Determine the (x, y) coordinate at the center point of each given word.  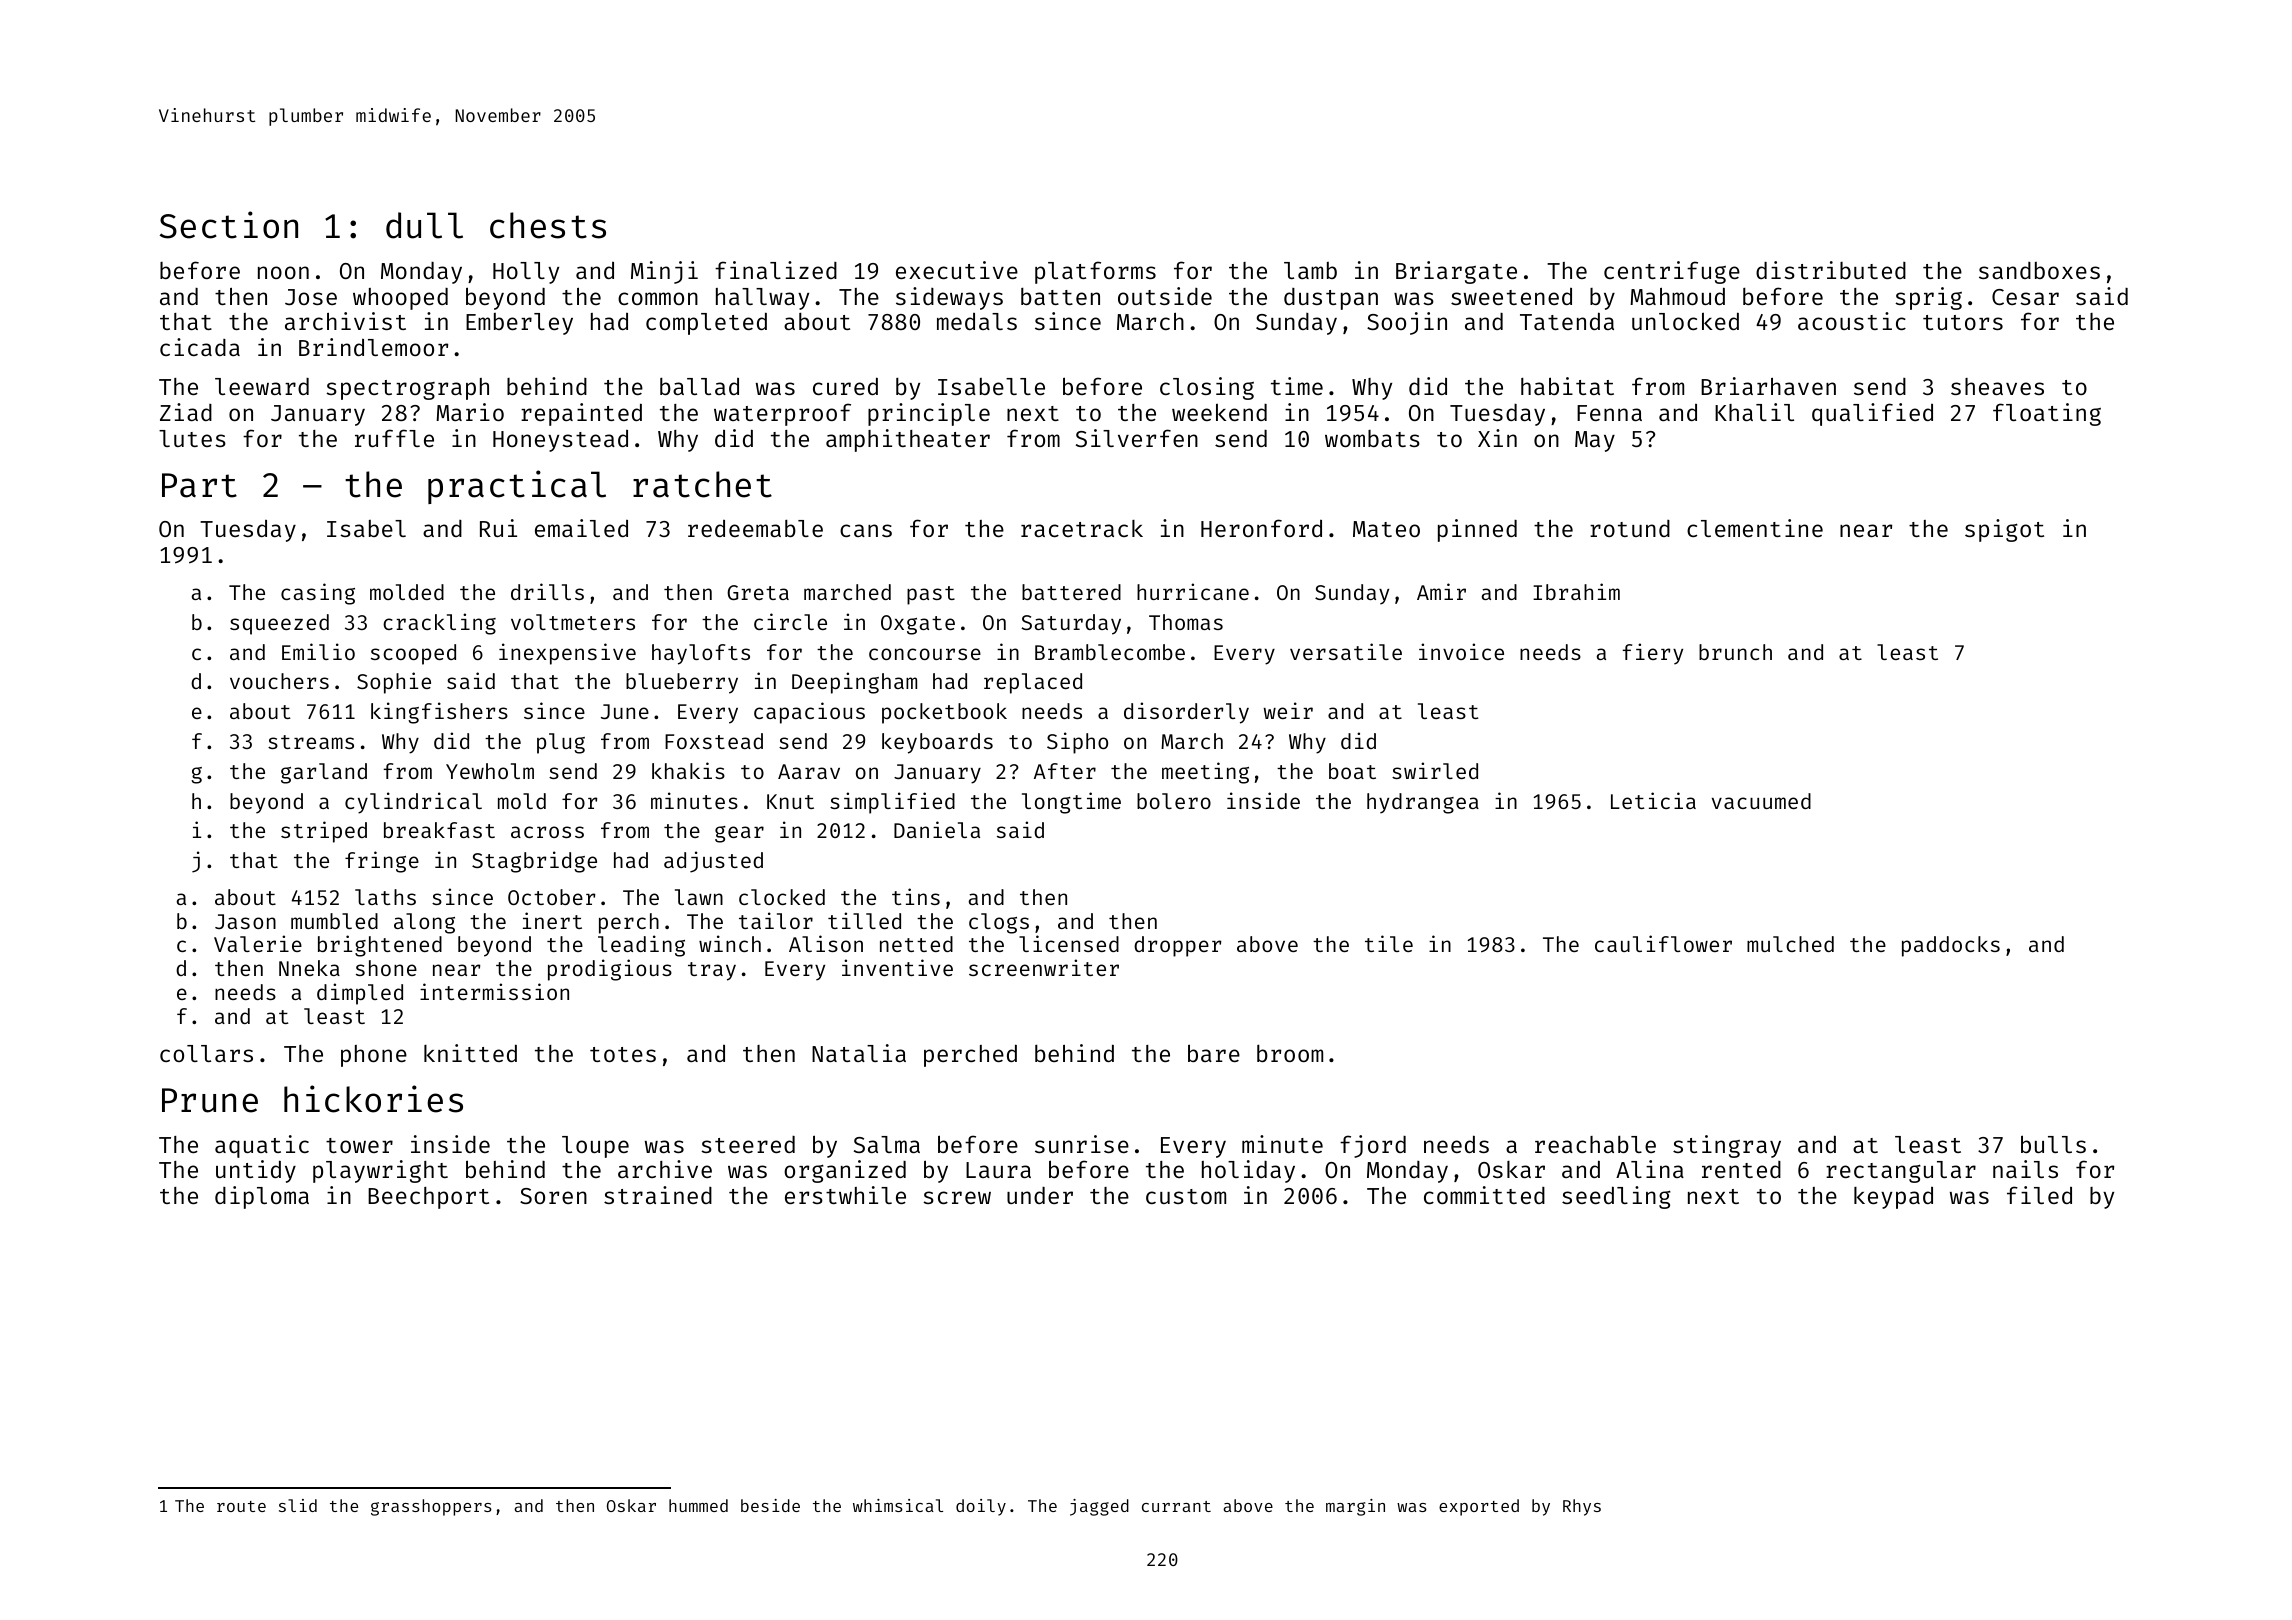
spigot (2004, 530)
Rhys (1582, 1507)
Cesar (2025, 297)
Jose (311, 297)
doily (981, 1507)
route (241, 1506)
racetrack (1082, 528)
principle (929, 414)
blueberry (682, 683)
